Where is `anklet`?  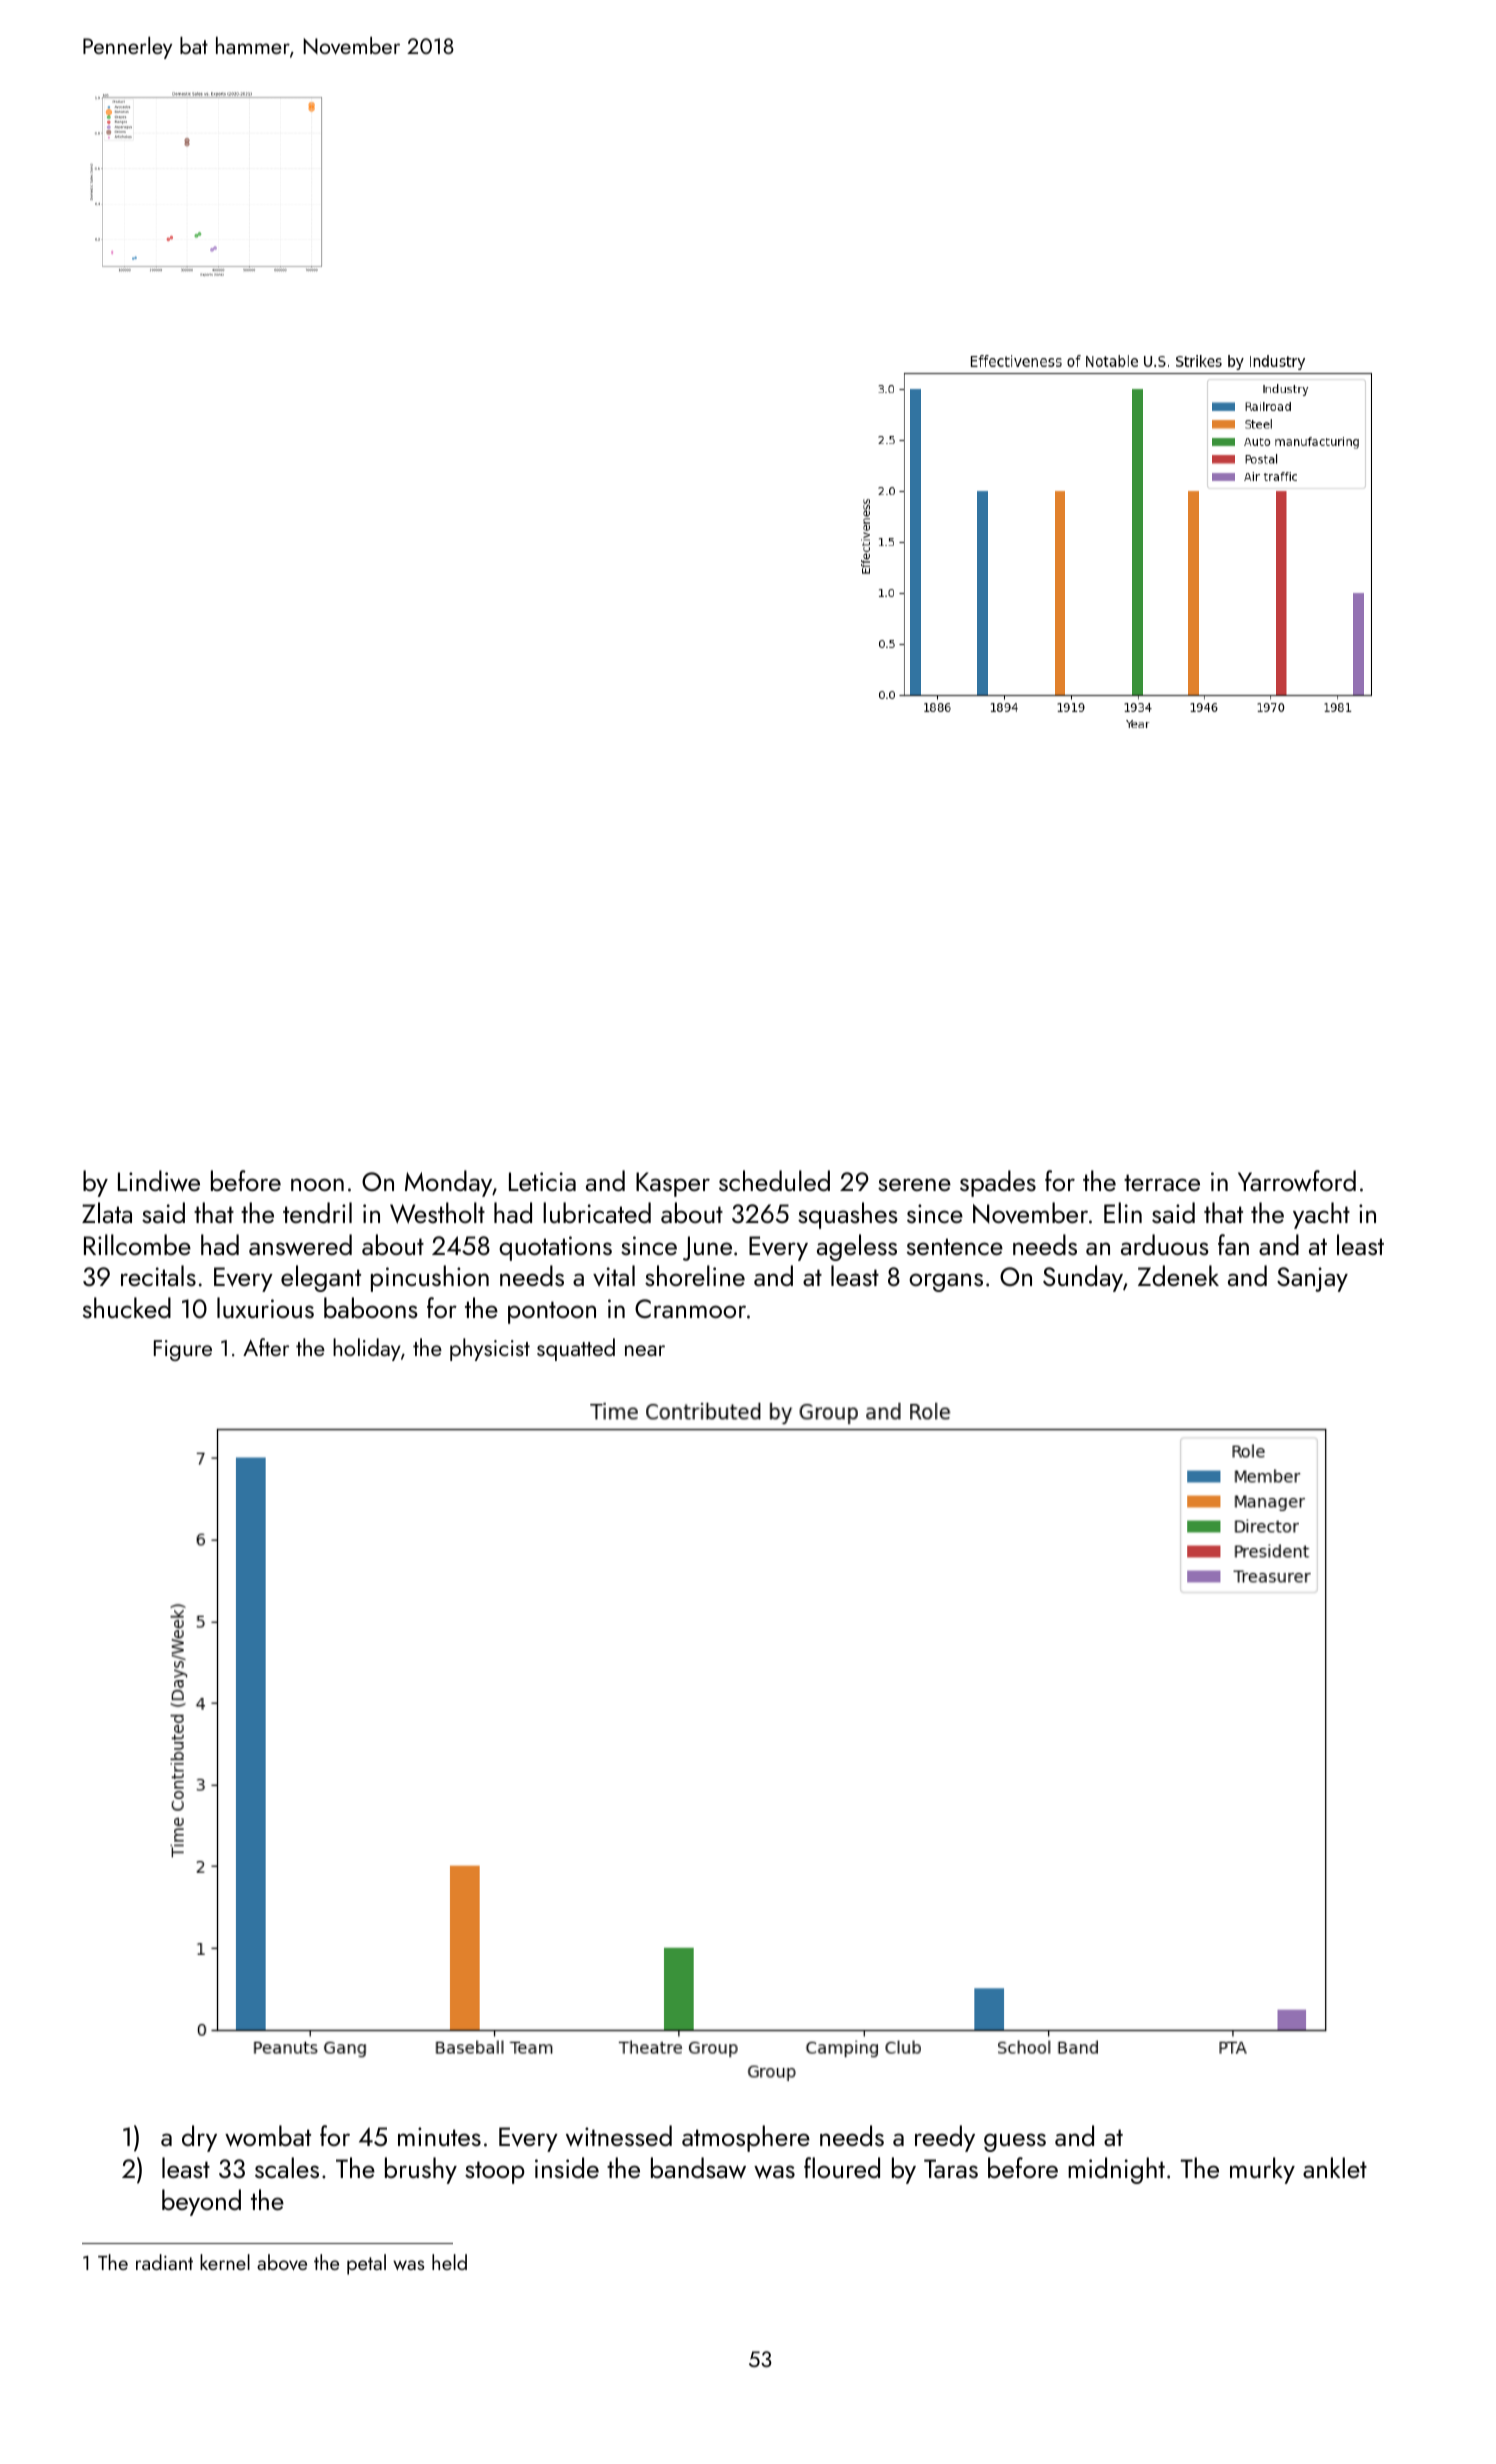
anklet is located at coordinates (1335, 2167).
